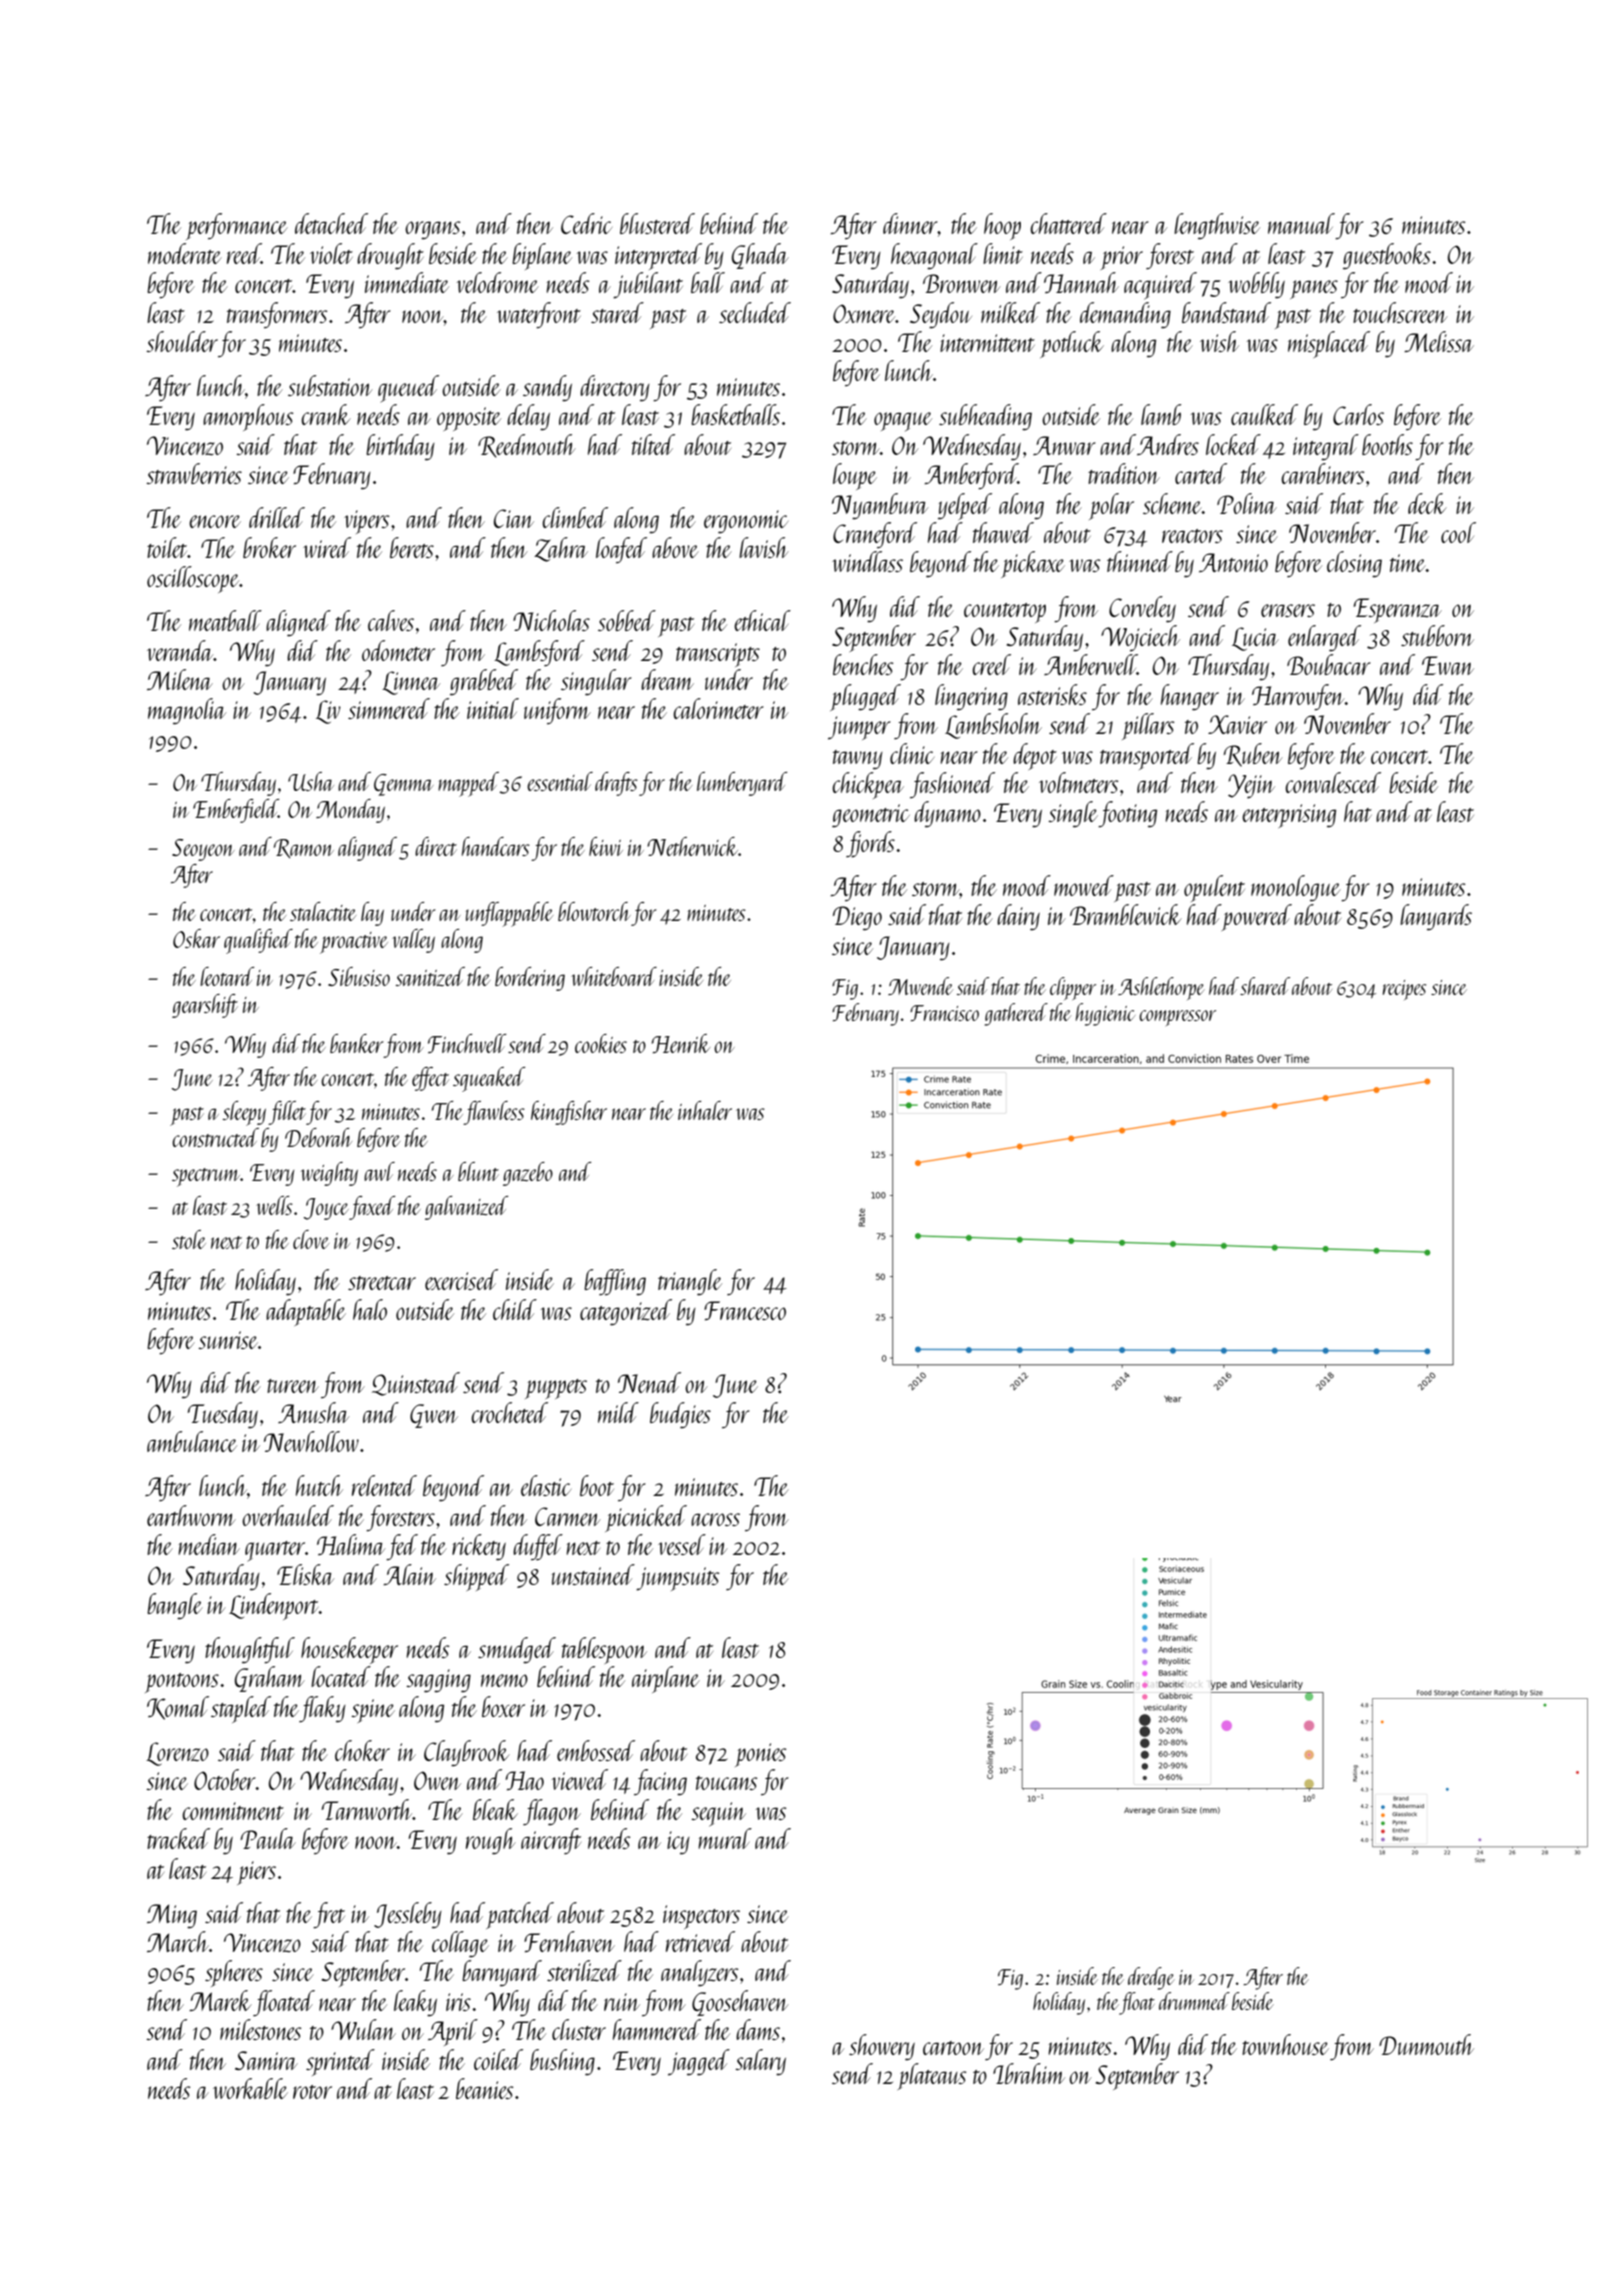 This image has width=1620, height=2292. What do you see at coordinates (237, 226) in the image?
I see `performance` at bounding box center [237, 226].
